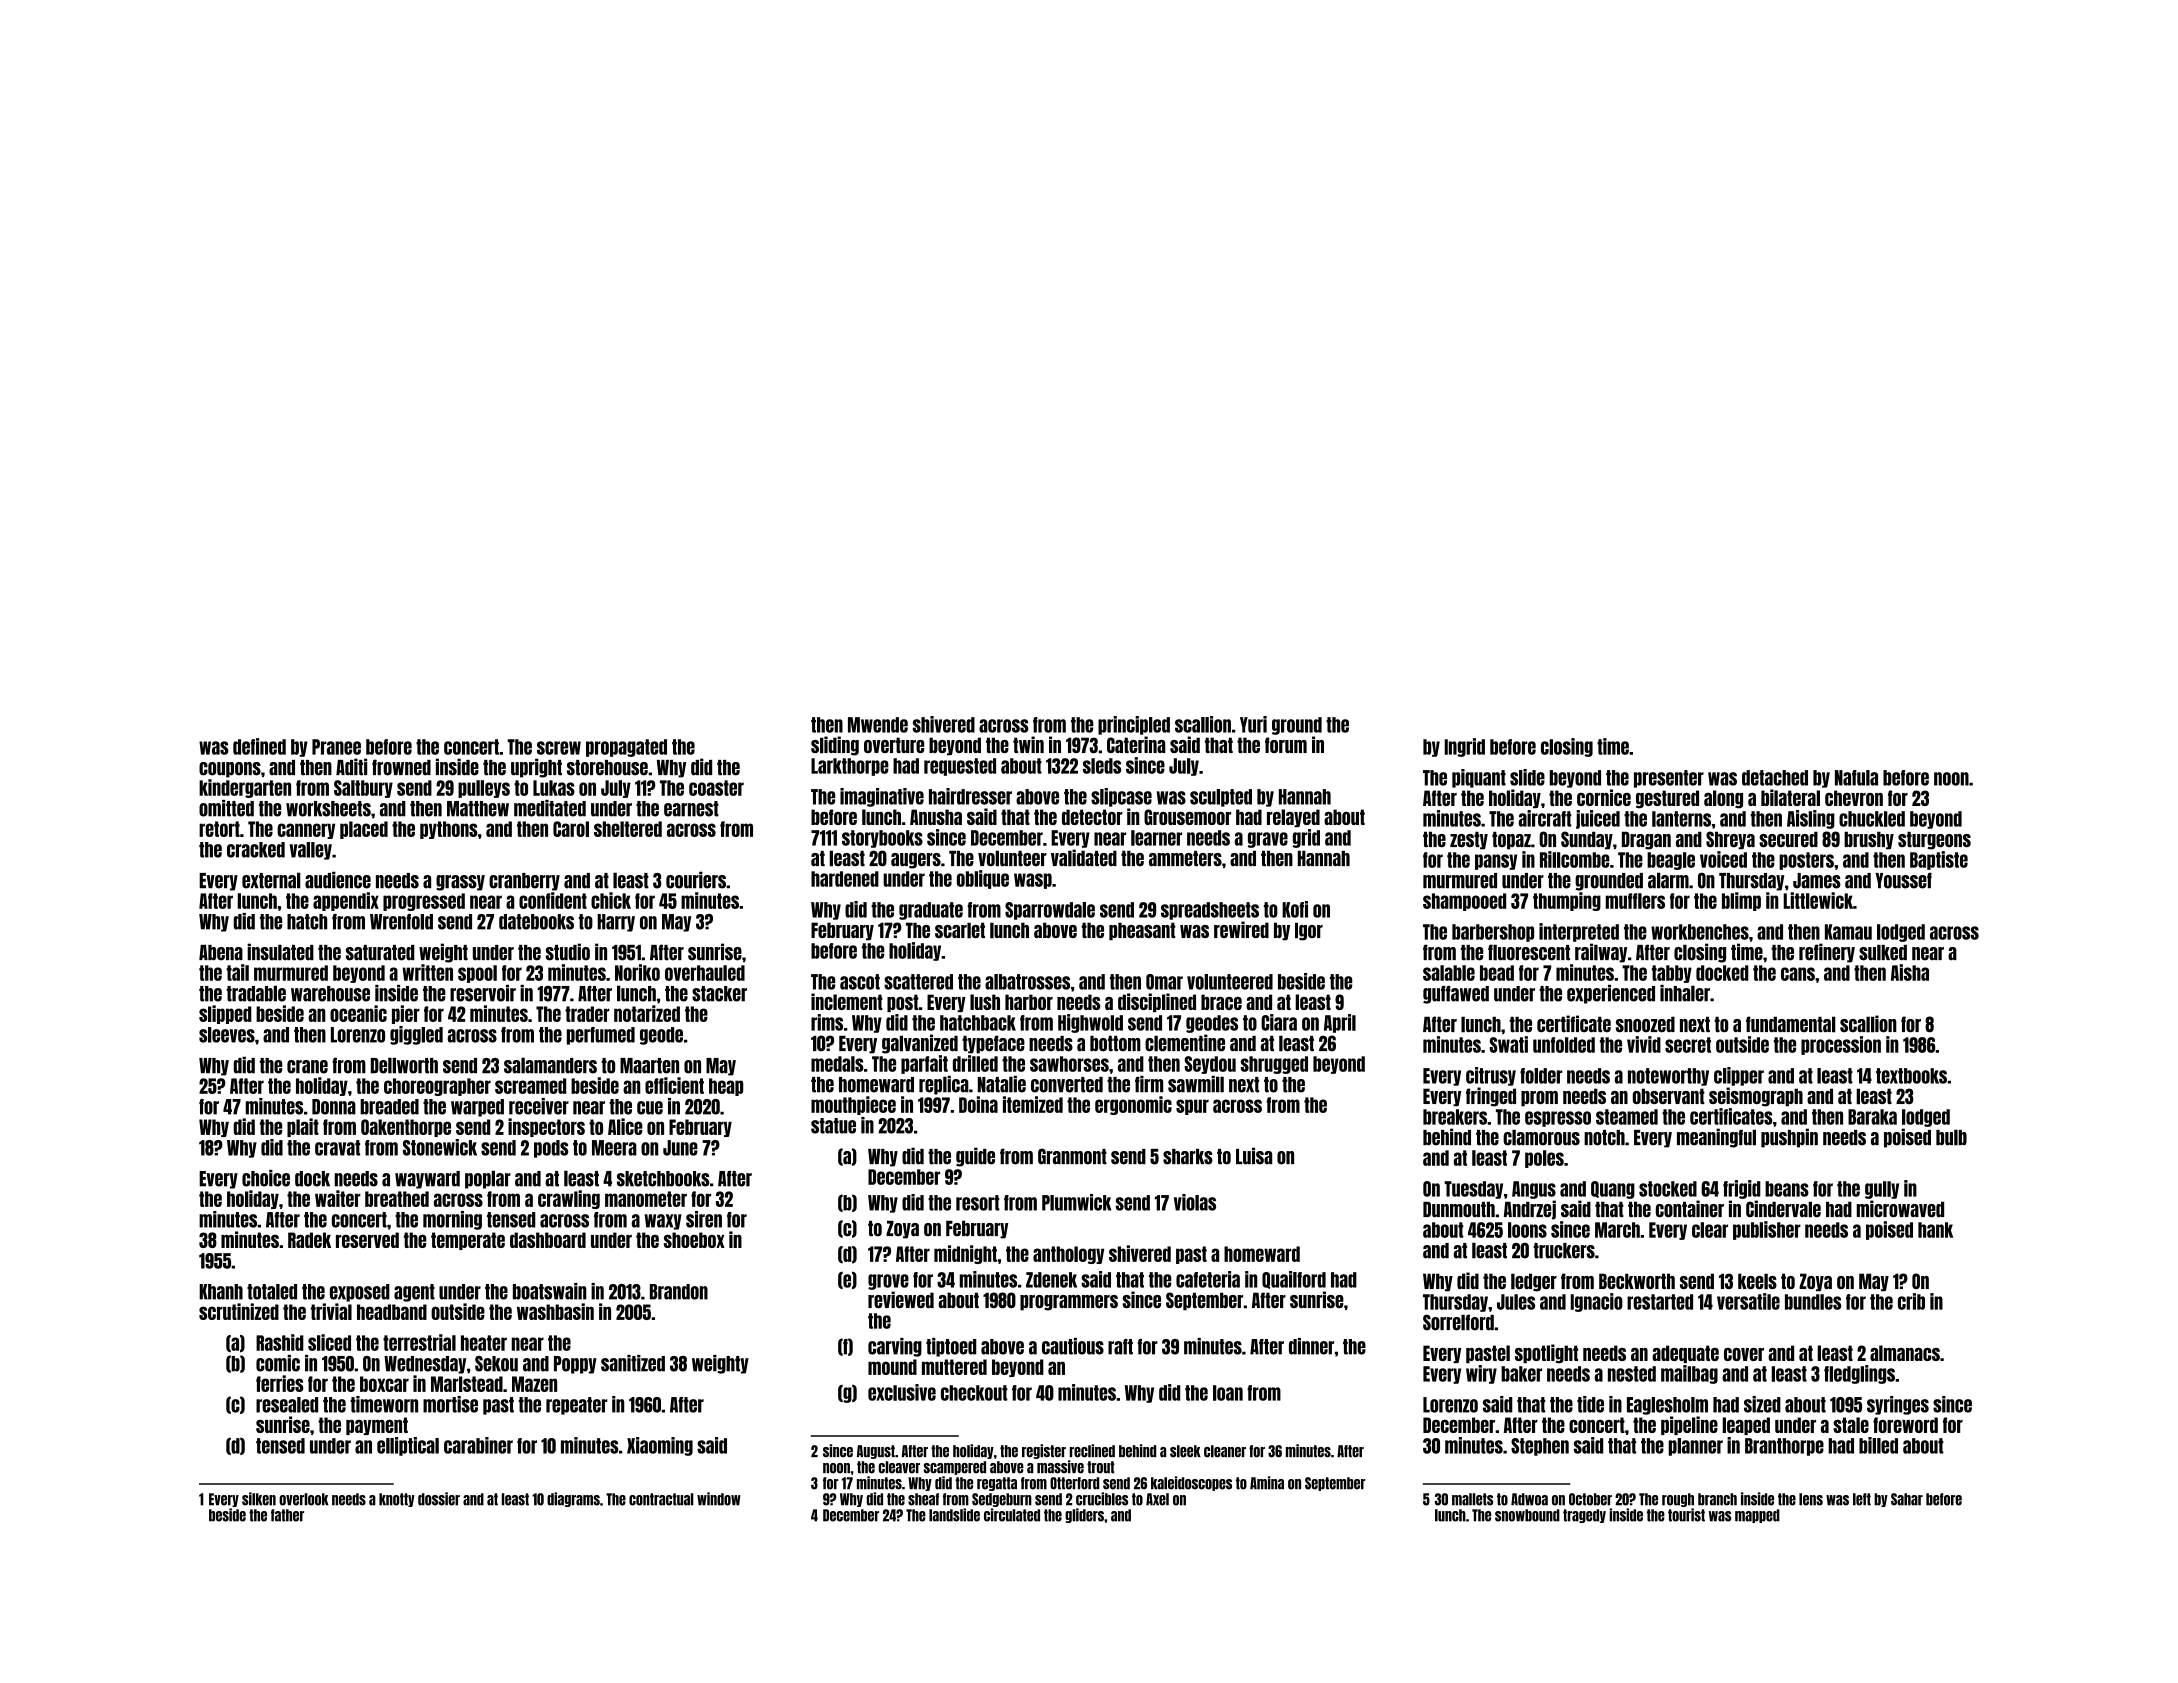  What do you see at coordinates (309, 1240) in the screenshot?
I see `Radek` at bounding box center [309, 1240].
